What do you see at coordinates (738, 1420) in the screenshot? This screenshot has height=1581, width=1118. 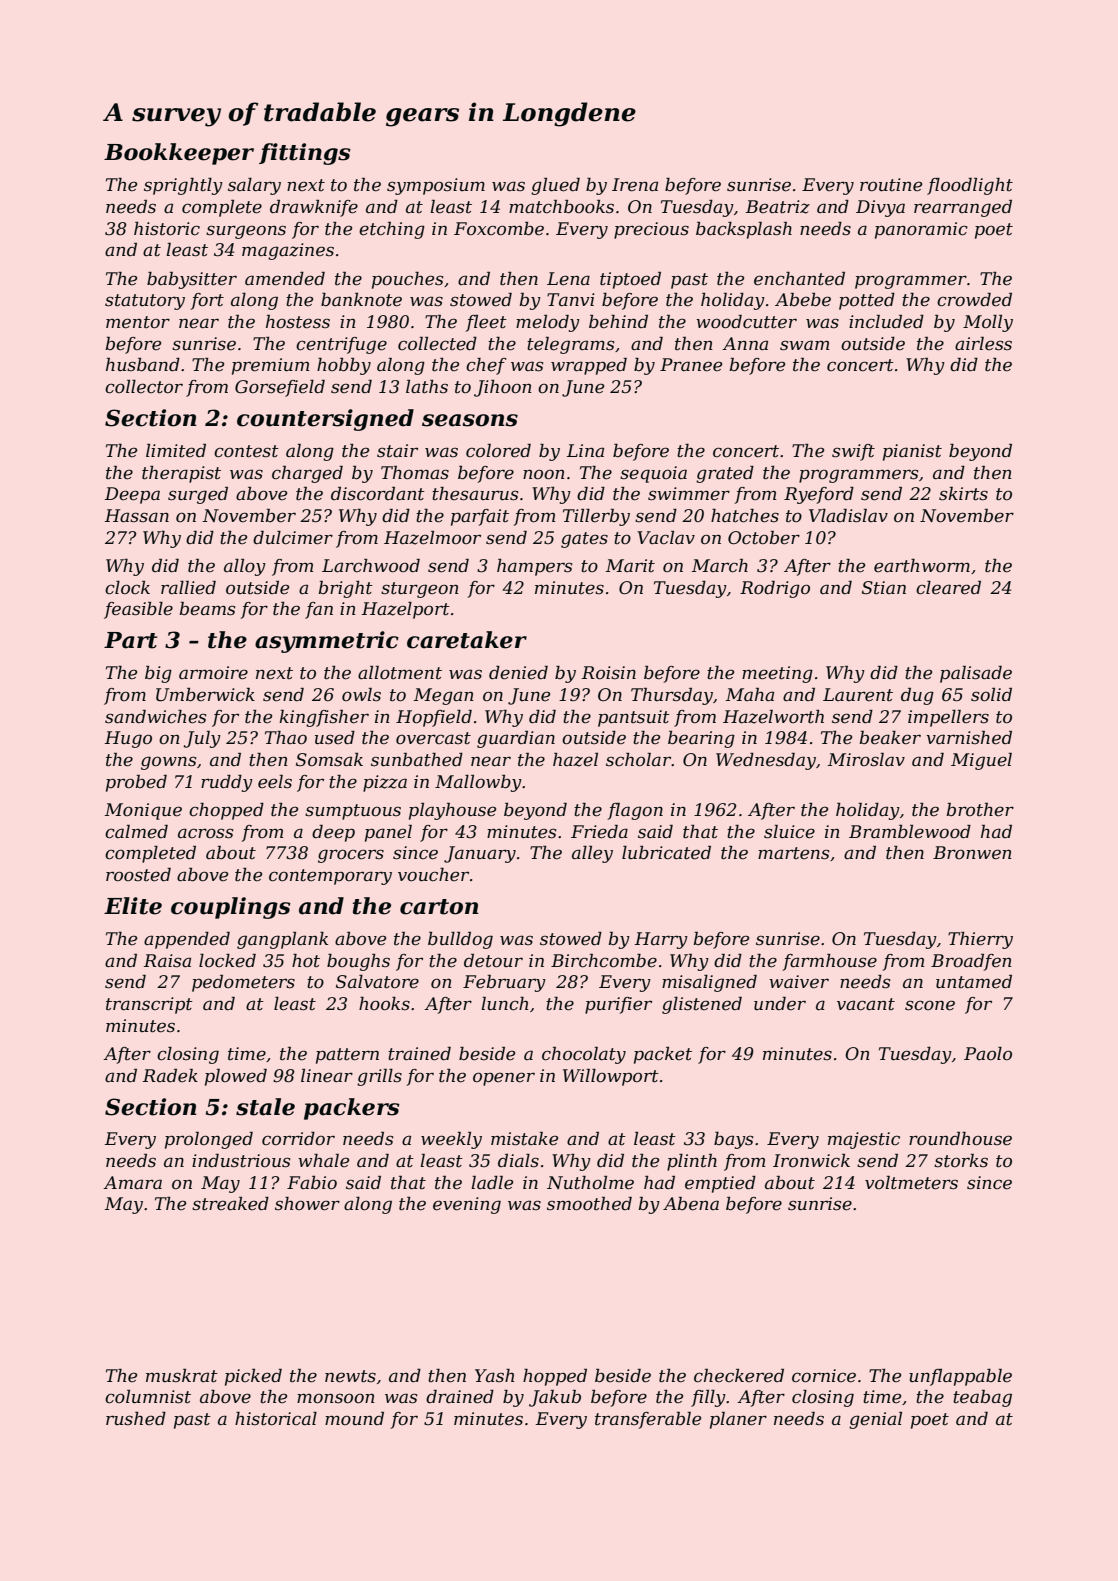 I see `planer` at bounding box center [738, 1420].
